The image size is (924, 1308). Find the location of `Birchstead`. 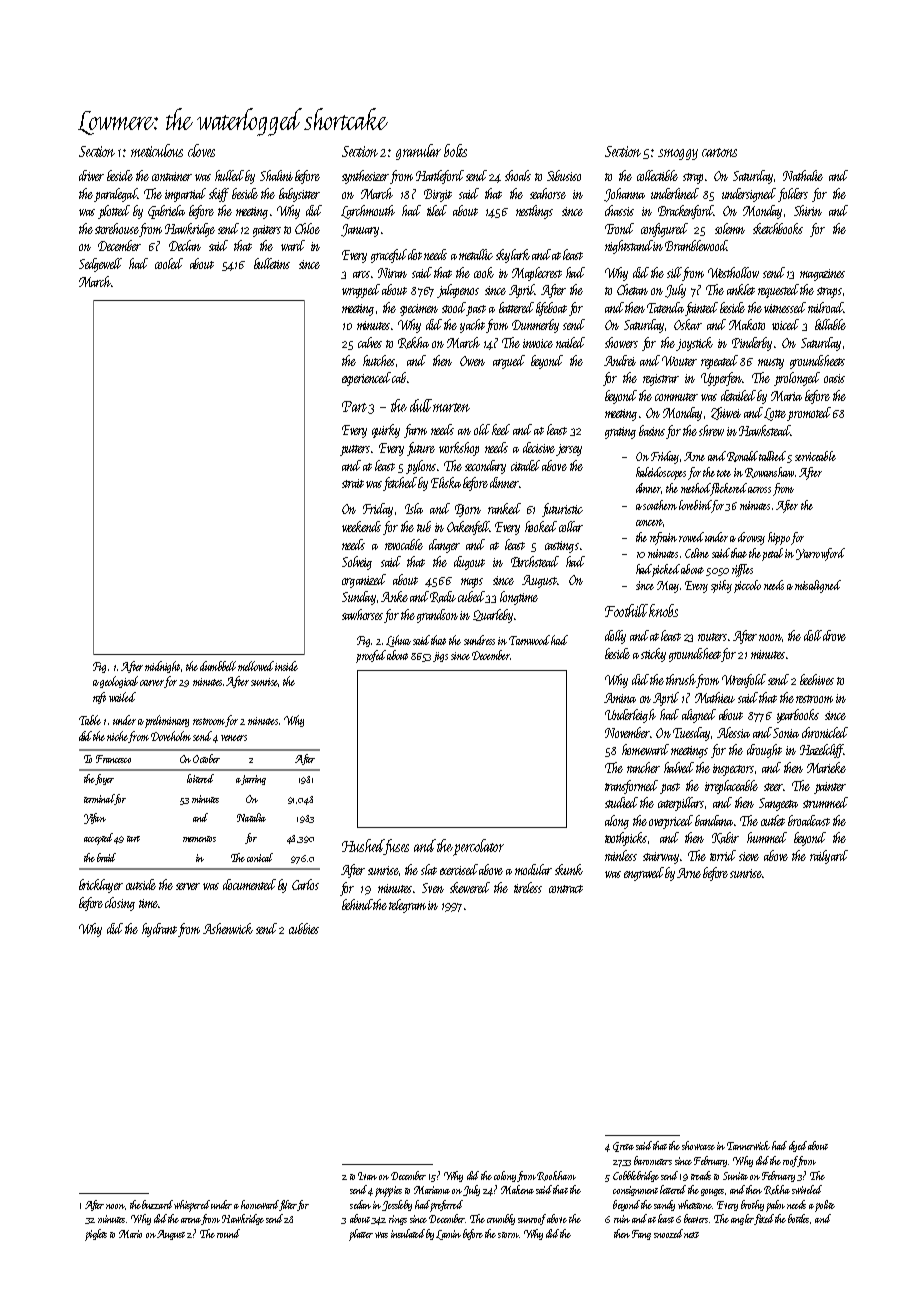

Birchstead is located at coordinates (535, 561).
